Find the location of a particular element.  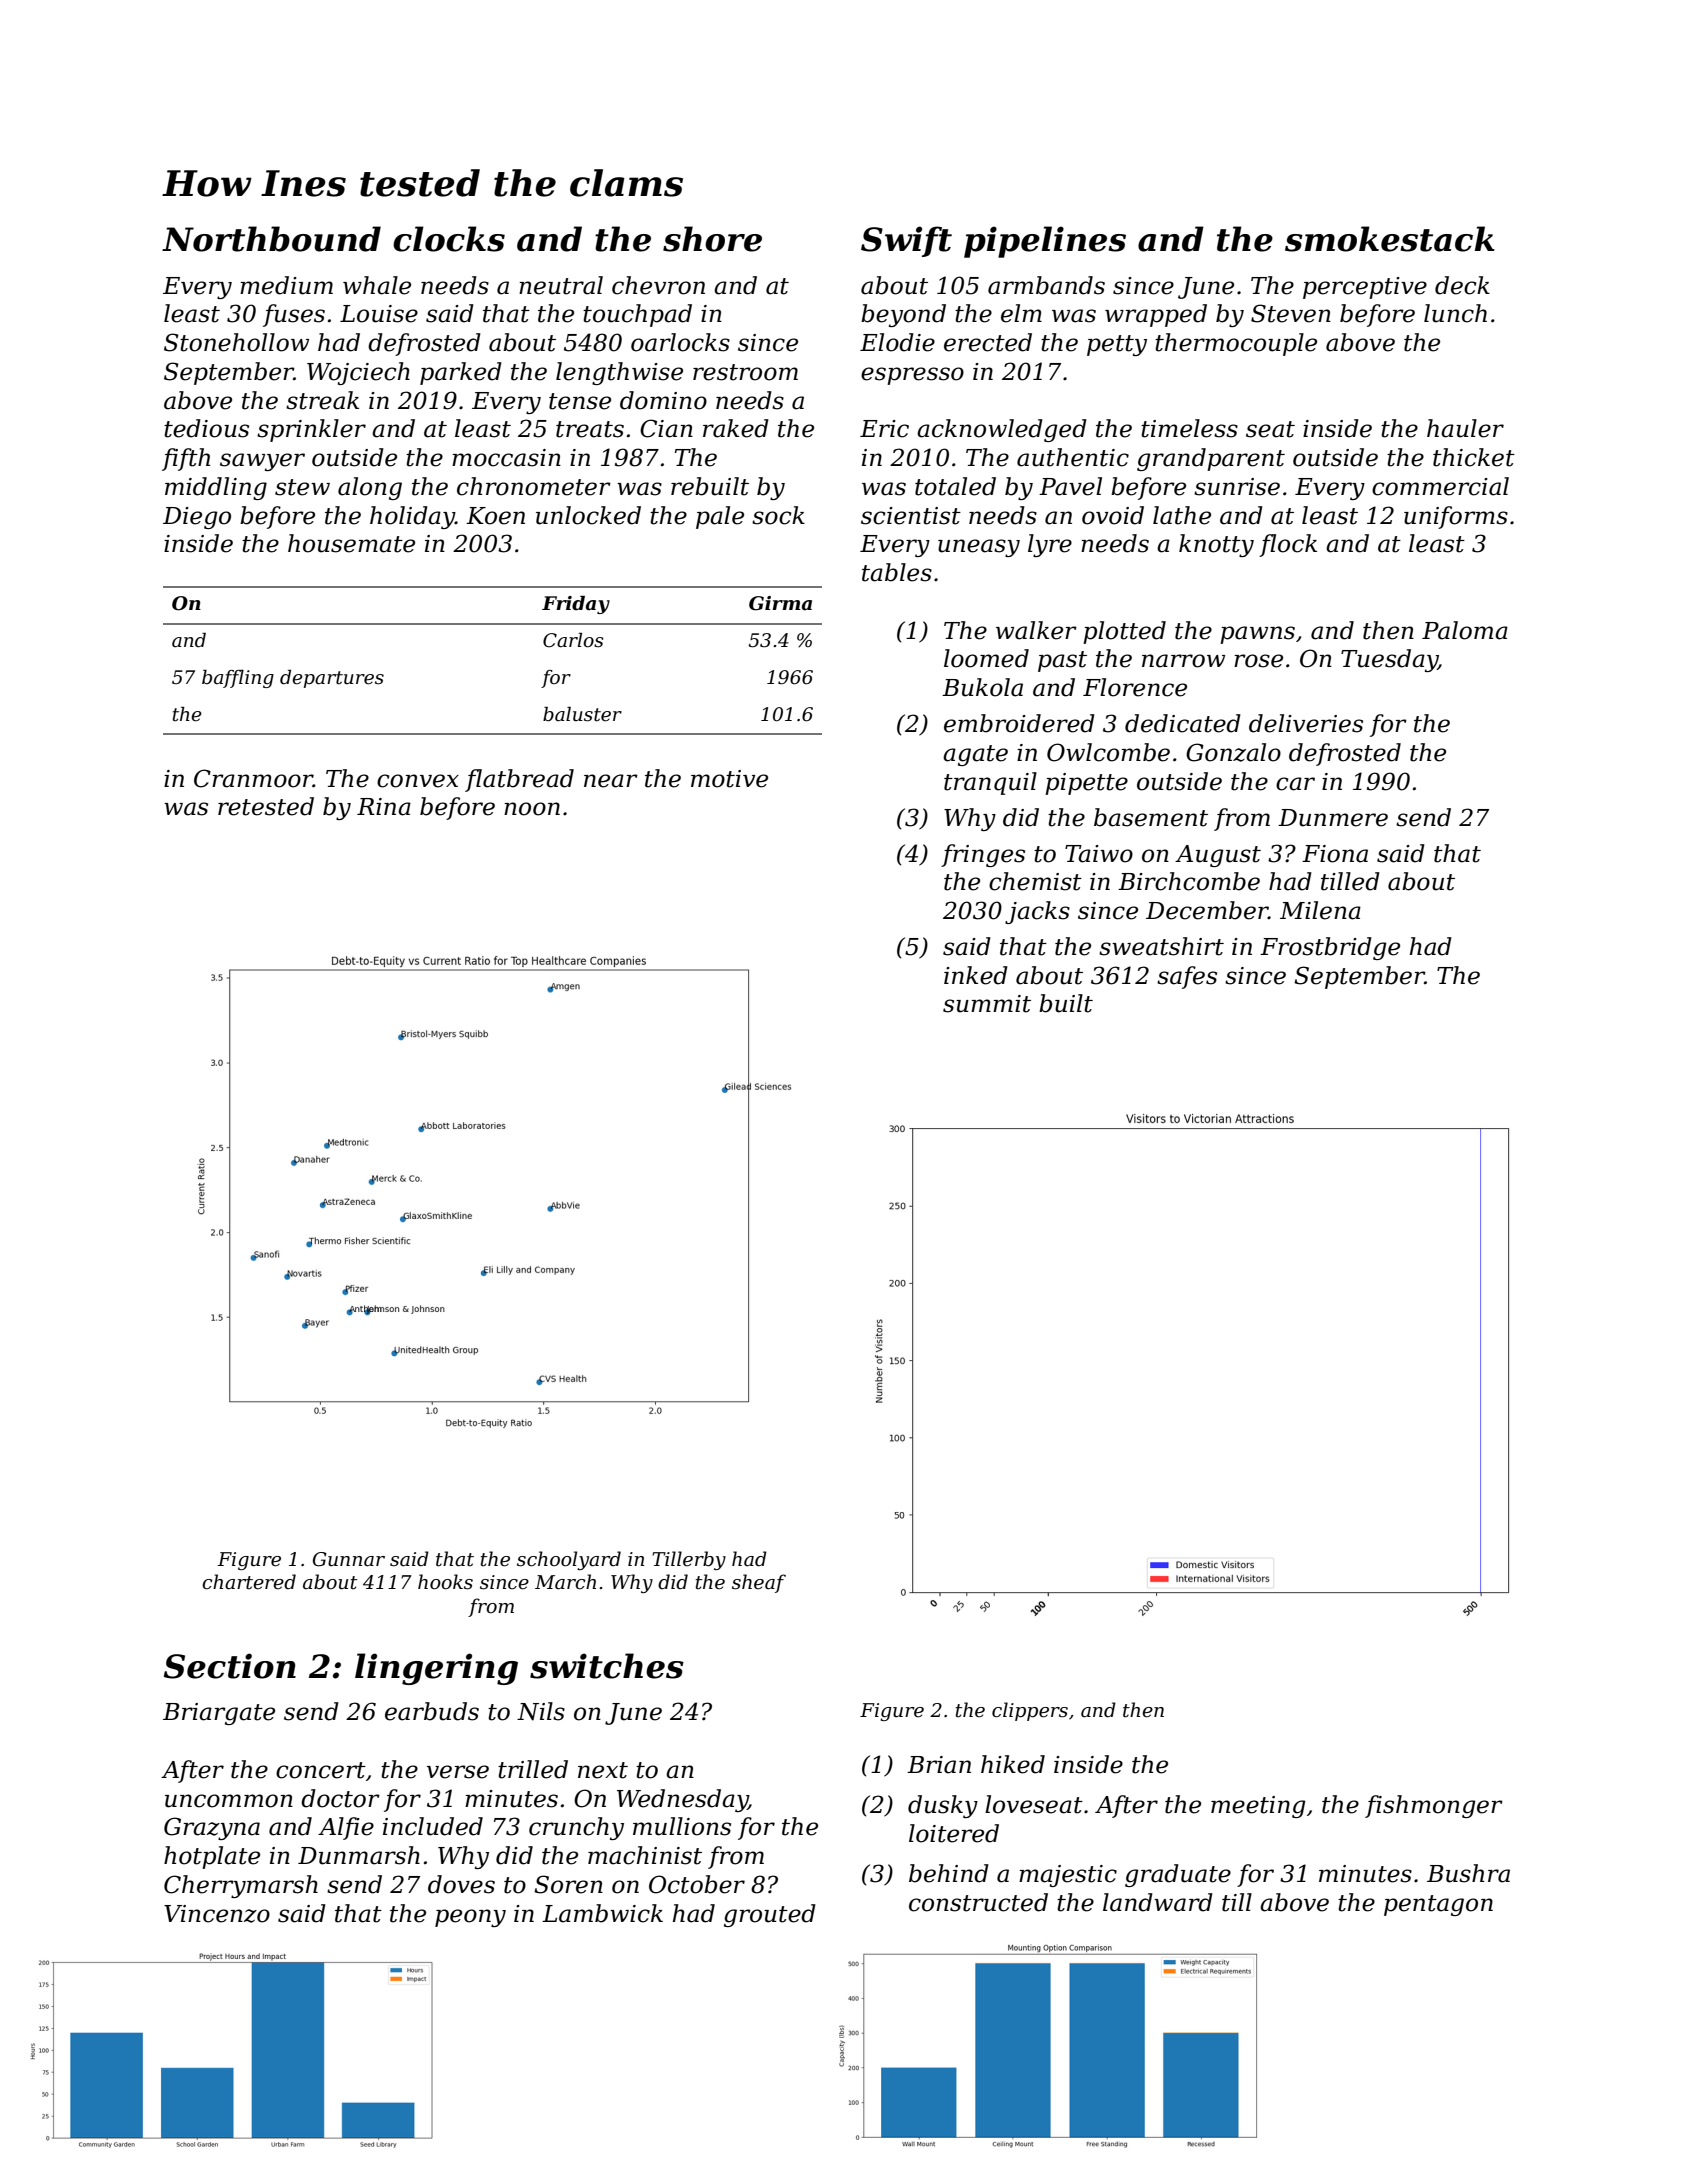

baluster is located at coordinates (582, 714).
